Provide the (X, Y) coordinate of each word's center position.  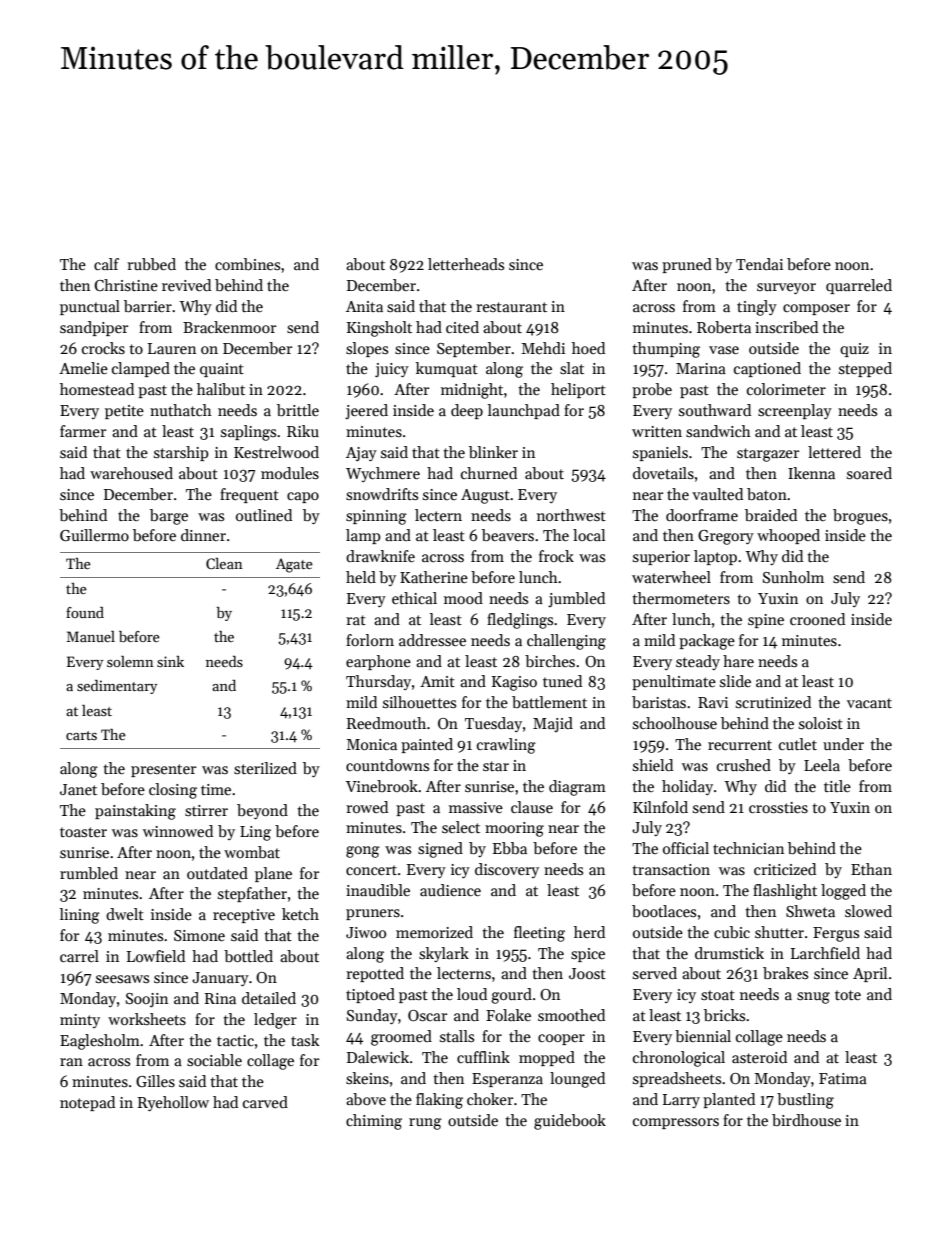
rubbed (151, 264)
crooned (817, 619)
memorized (434, 932)
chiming (374, 1122)
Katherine (434, 577)
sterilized (265, 768)
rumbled (89, 873)
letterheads (466, 264)
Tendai (759, 264)
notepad (87, 1103)
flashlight (785, 892)
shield (653, 765)
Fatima (843, 1078)
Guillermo (94, 535)
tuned (562, 681)
